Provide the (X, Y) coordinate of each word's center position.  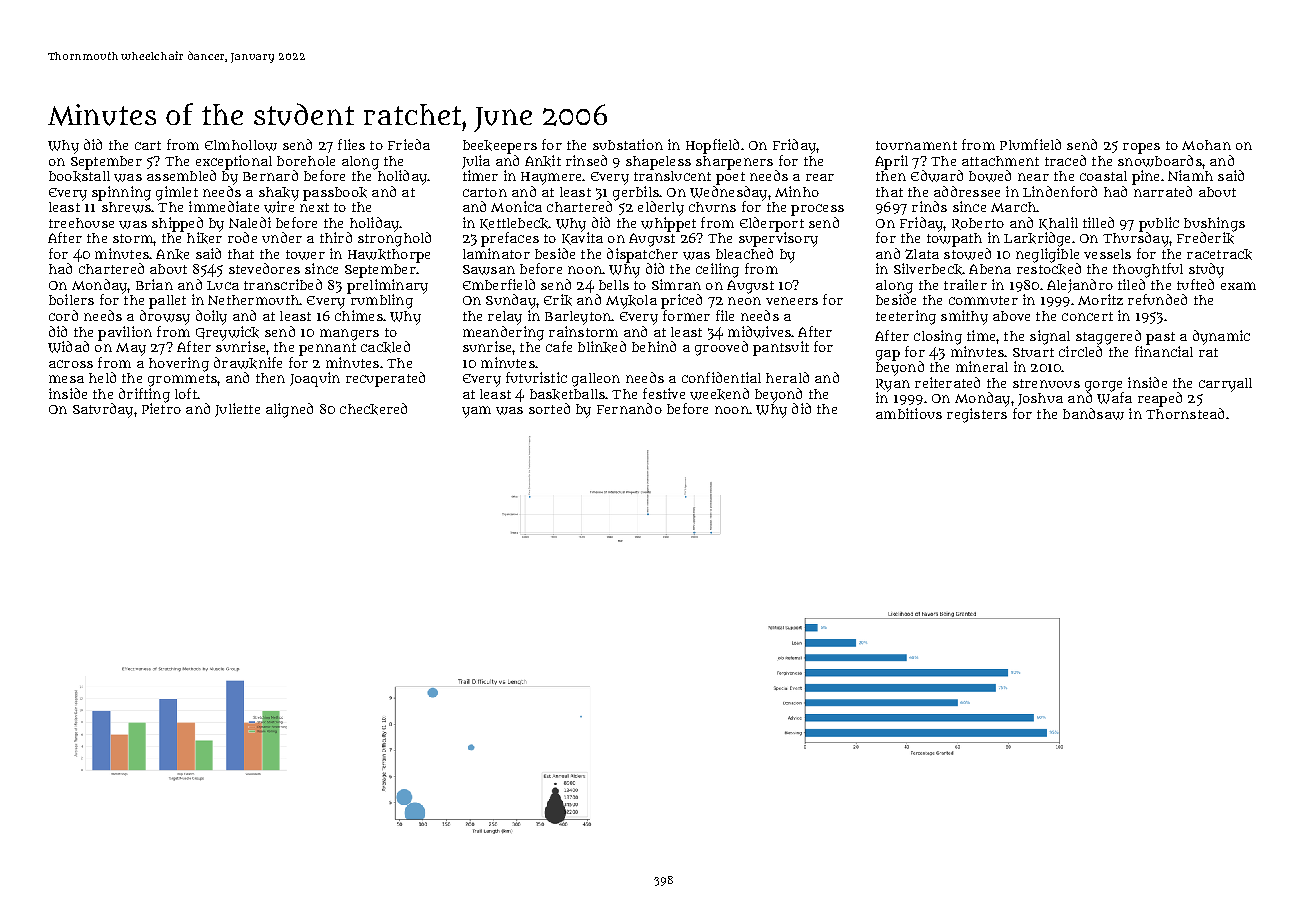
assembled (181, 175)
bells (614, 285)
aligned (289, 410)
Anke (172, 254)
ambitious (909, 413)
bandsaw (1093, 414)
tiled (1131, 284)
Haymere (551, 178)
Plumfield (1030, 144)
